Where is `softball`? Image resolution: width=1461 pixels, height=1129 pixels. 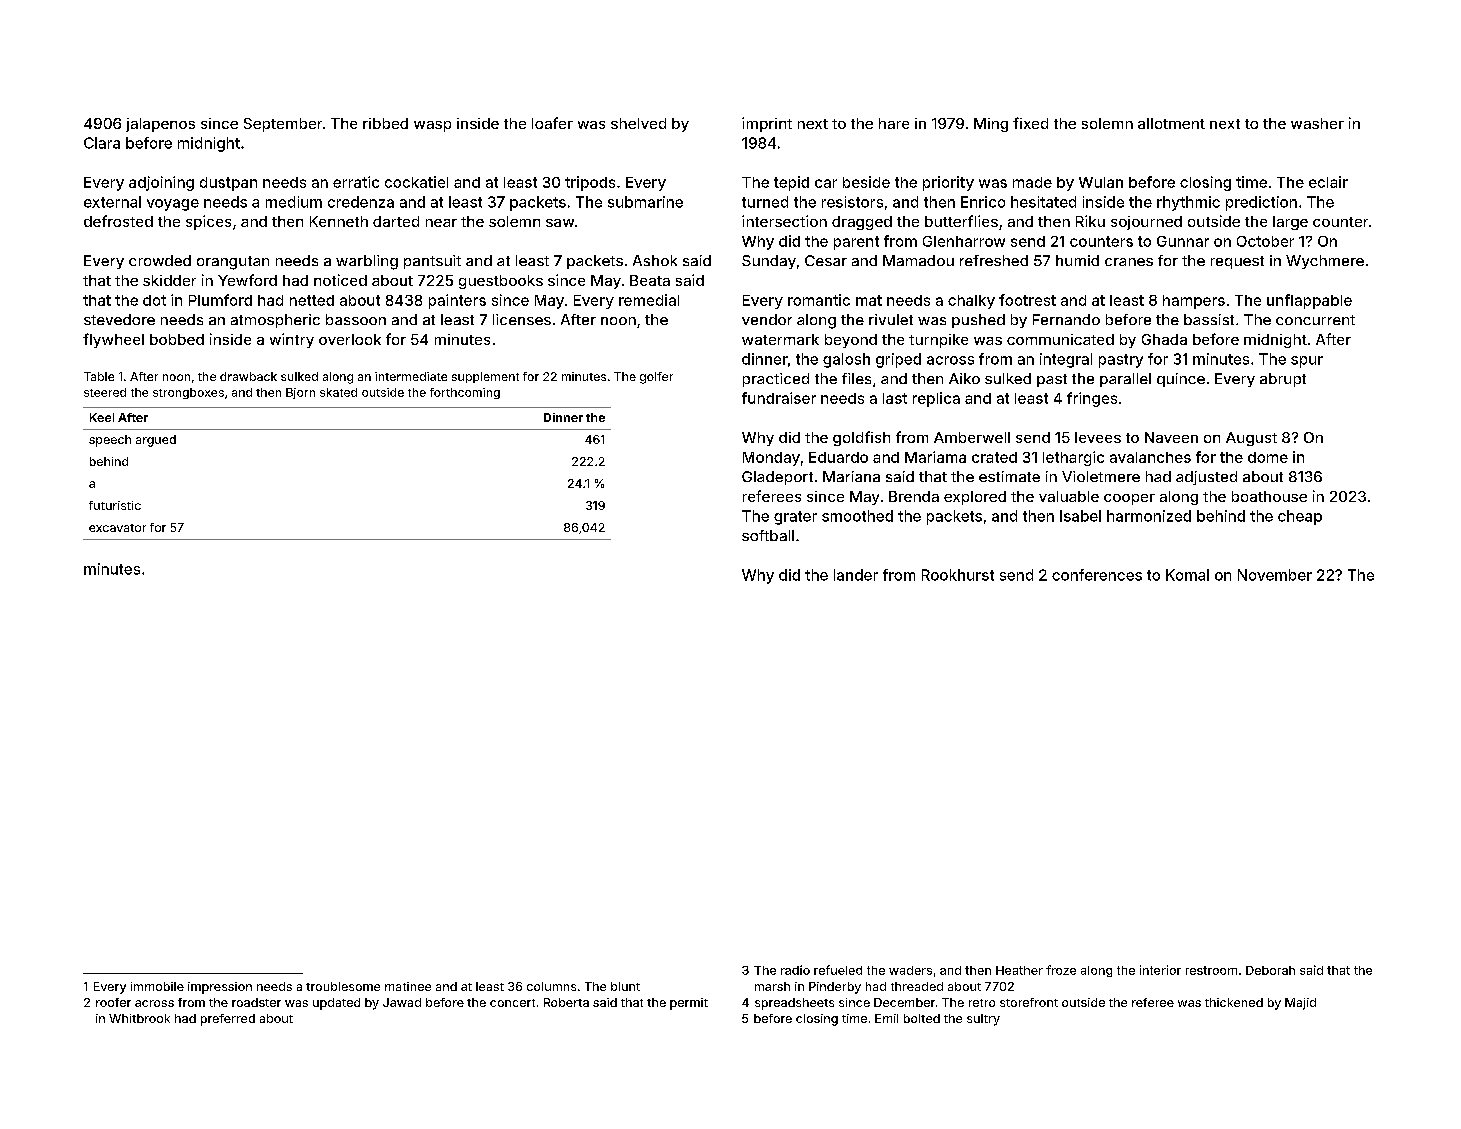
softball is located at coordinates (768, 535).
